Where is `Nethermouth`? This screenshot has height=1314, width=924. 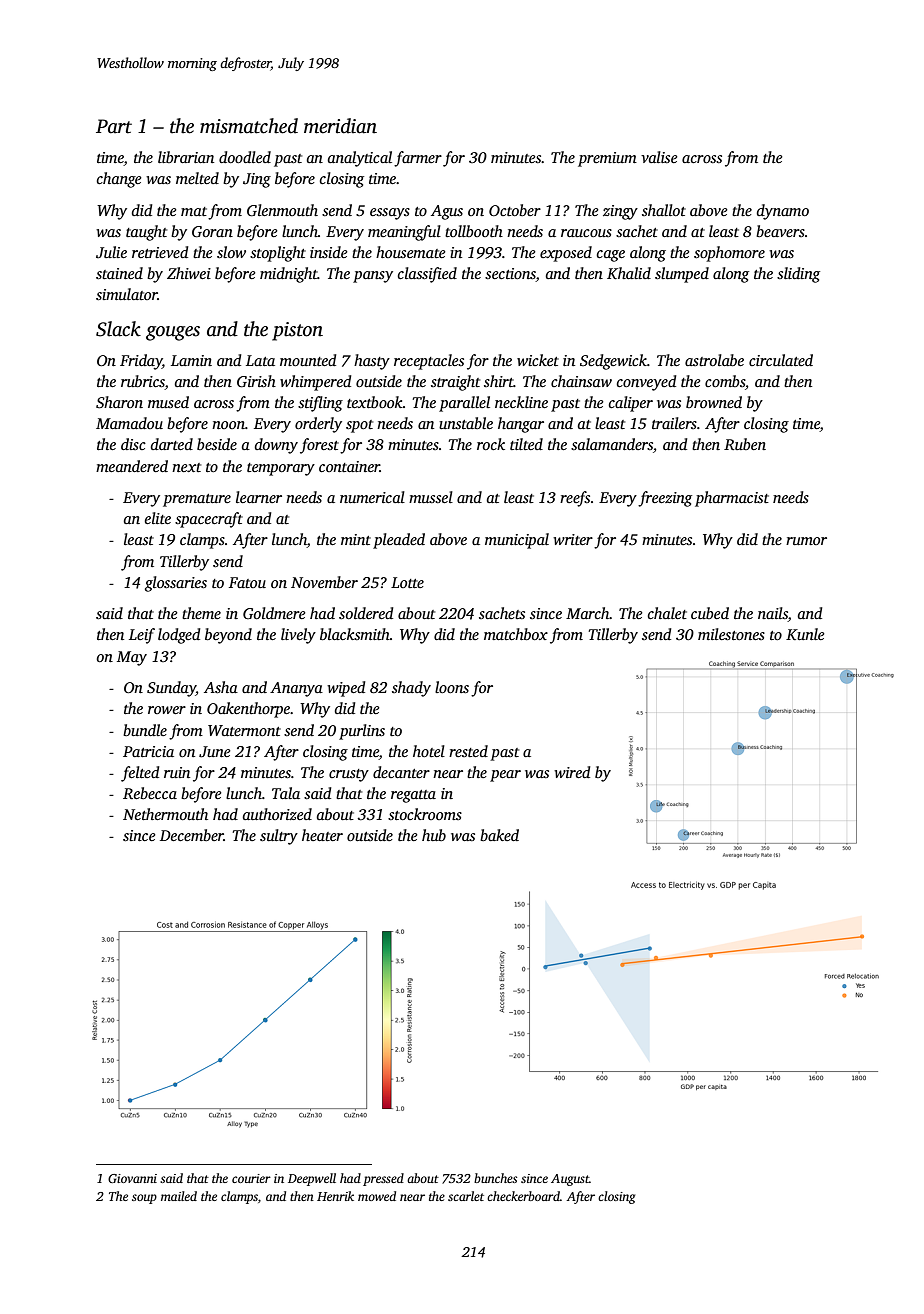
Nethermouth is located at coordinates (165, 814).
